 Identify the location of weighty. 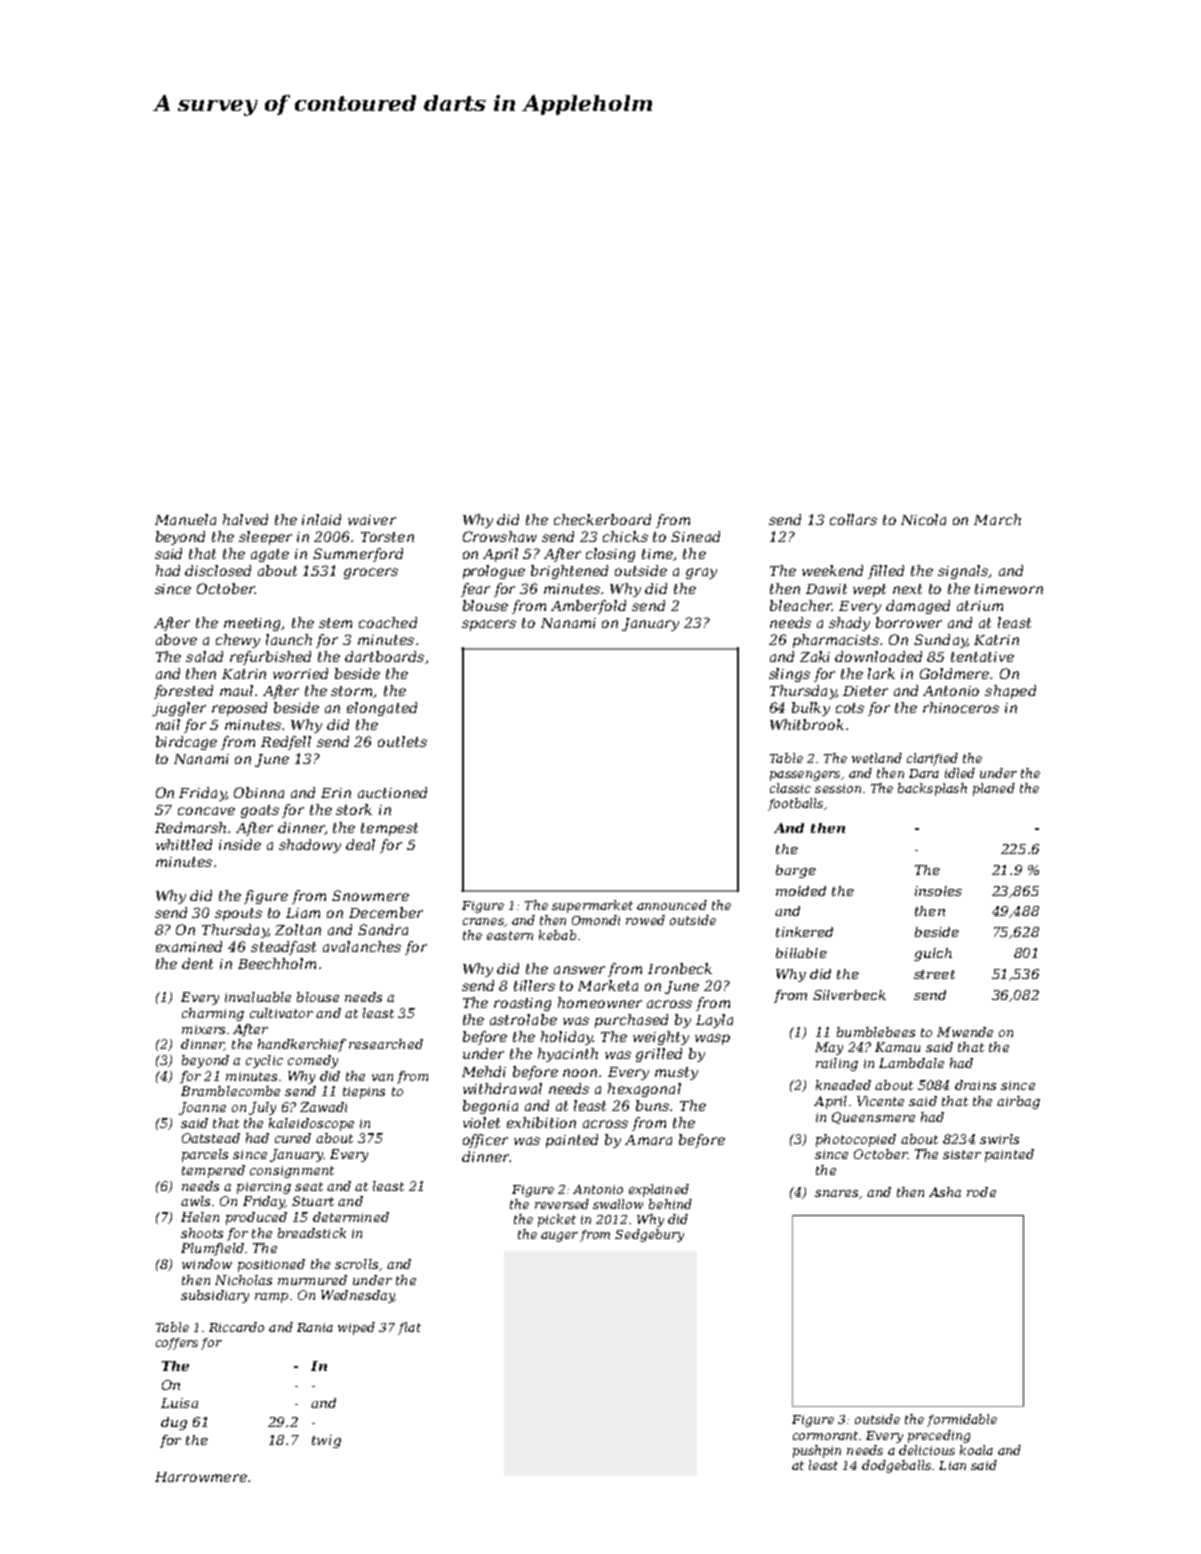
(661, 1038).
